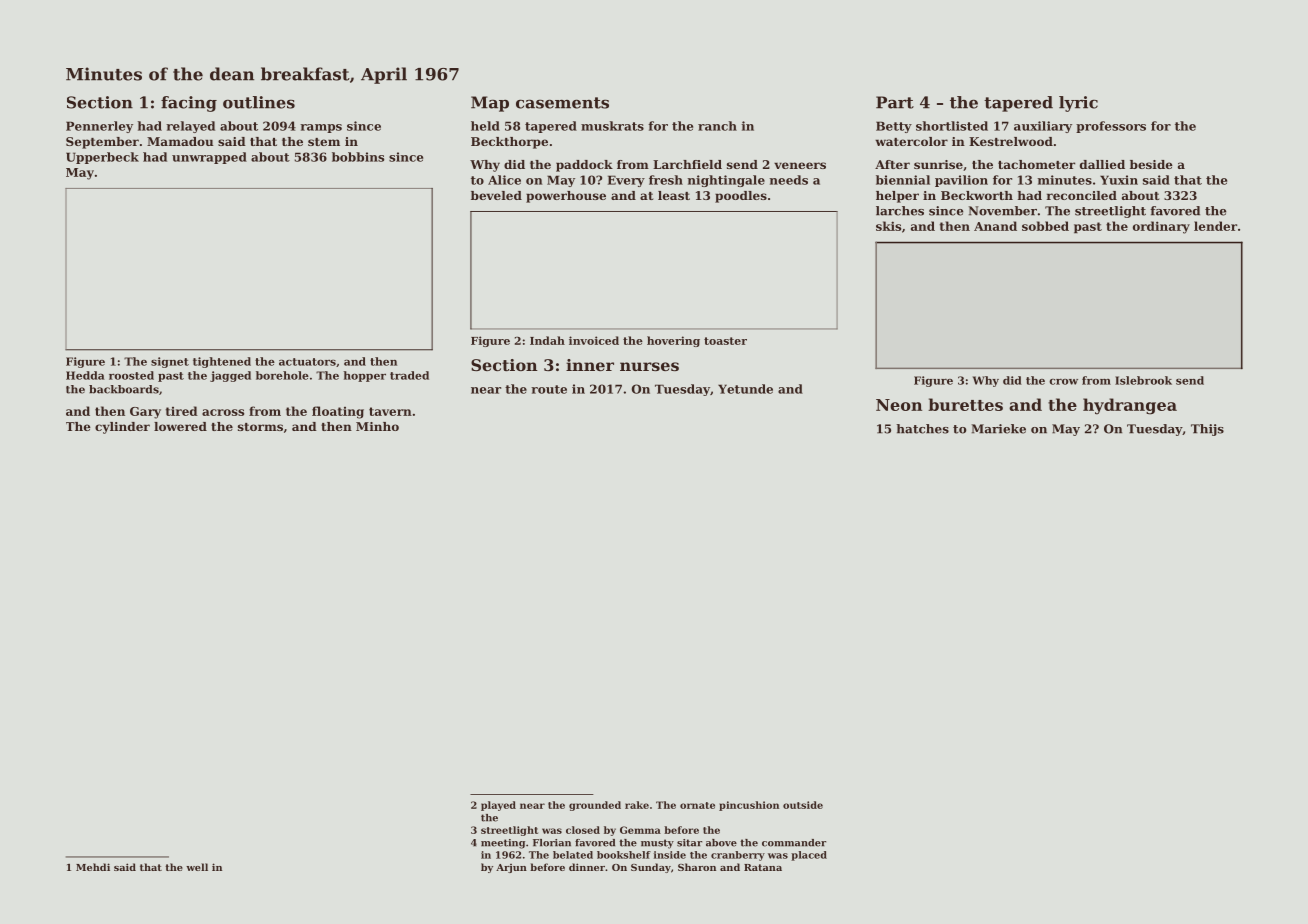  I want to click on Hedda, so click(85, 375).
